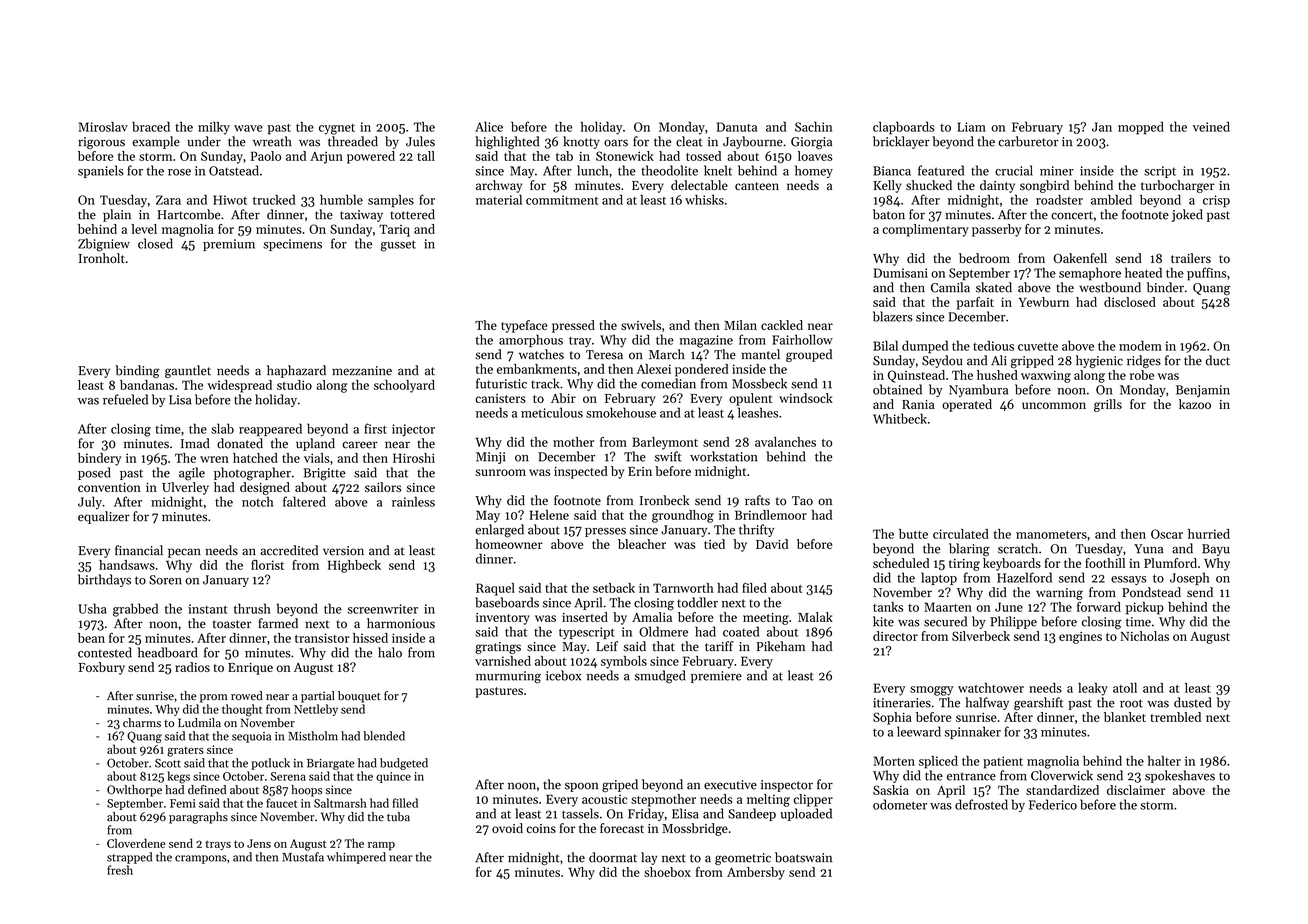 The image size is (1308, 924). Describe the element at coordinates (1062, 775) in the screenshot. I see `Cloverwick` at that location.
